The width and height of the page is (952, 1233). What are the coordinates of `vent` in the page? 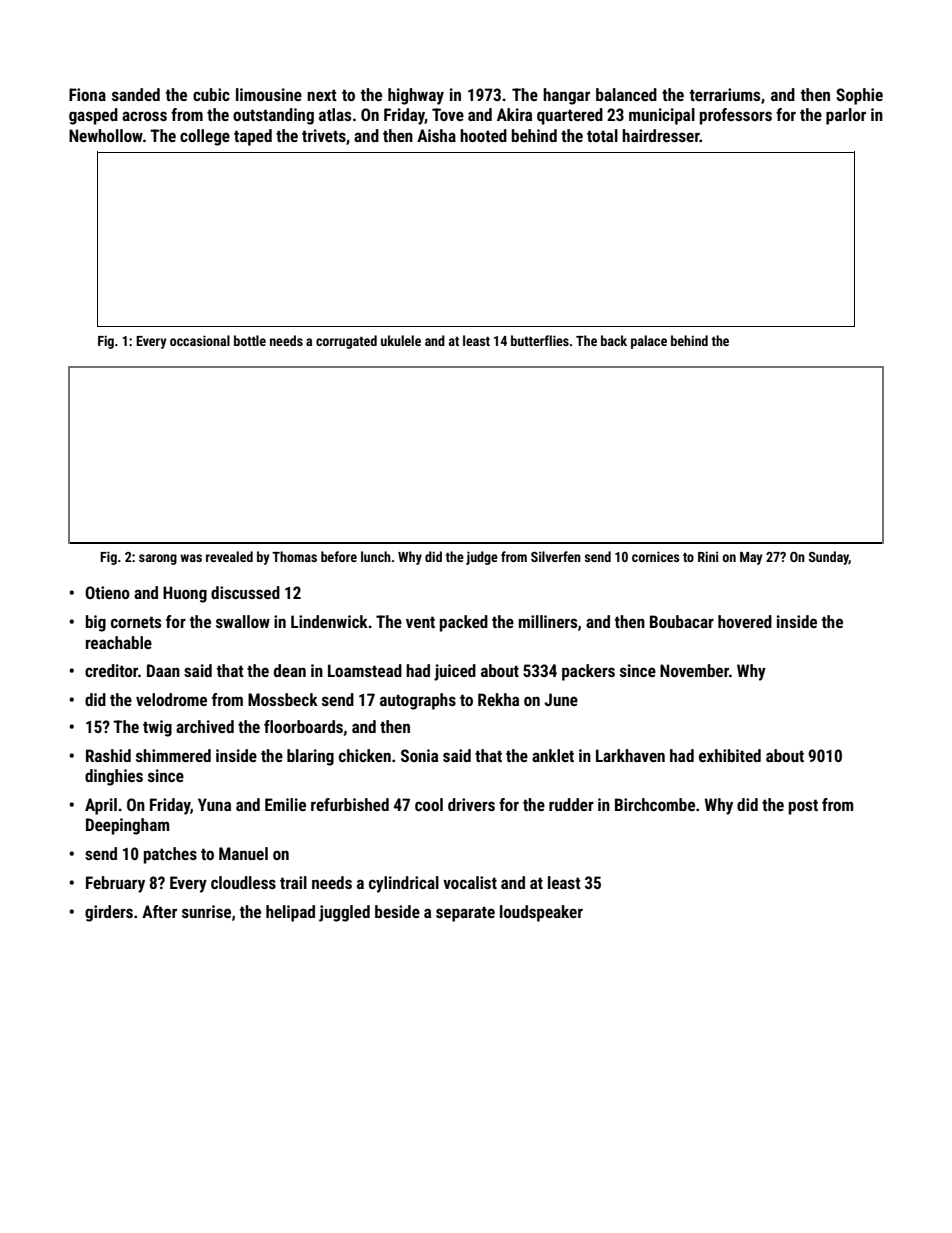 It's located at (420, 622).
